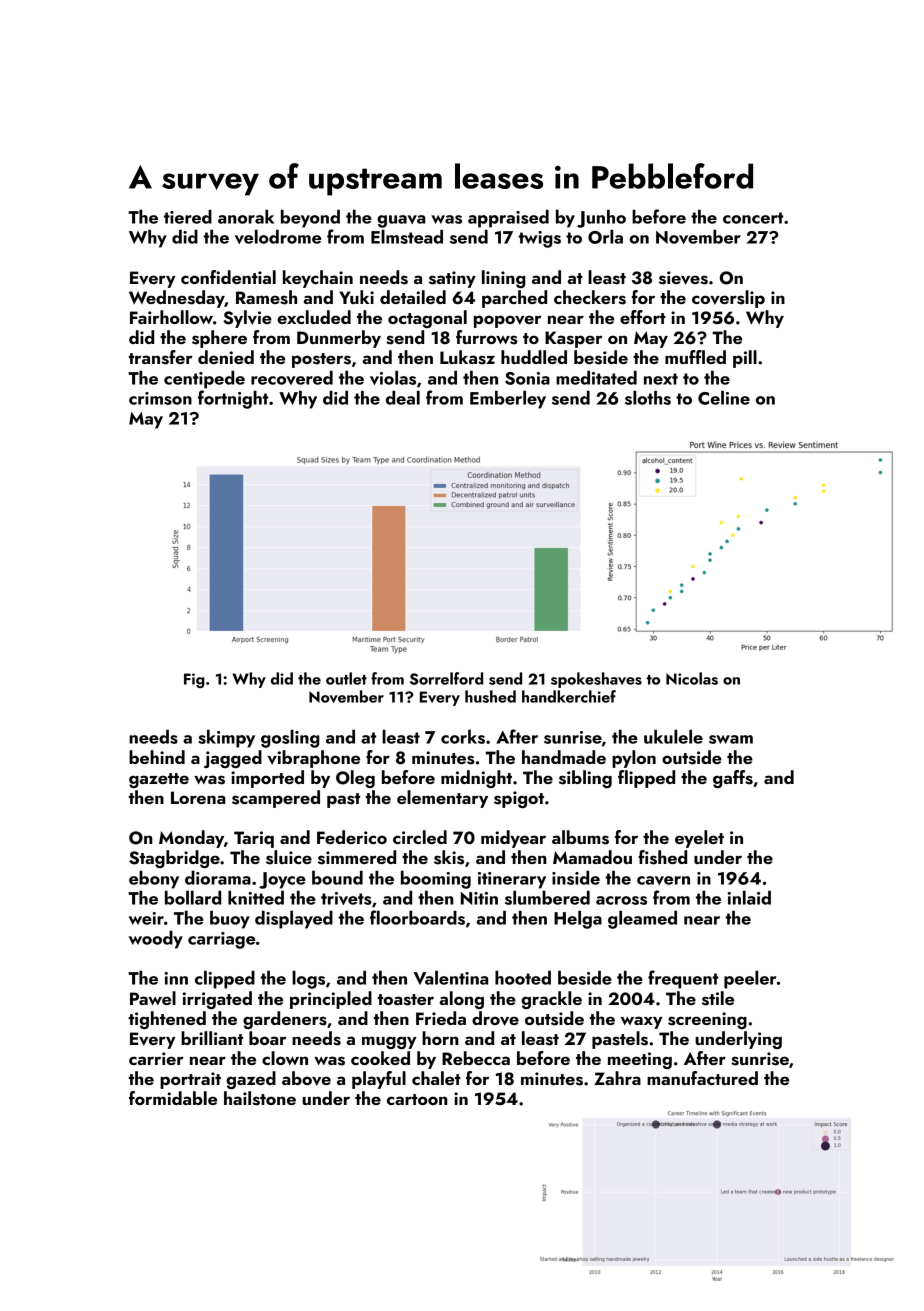 The height and width of the screenshot is (1311, 924). I want to click on circled, so click(420, 837).
